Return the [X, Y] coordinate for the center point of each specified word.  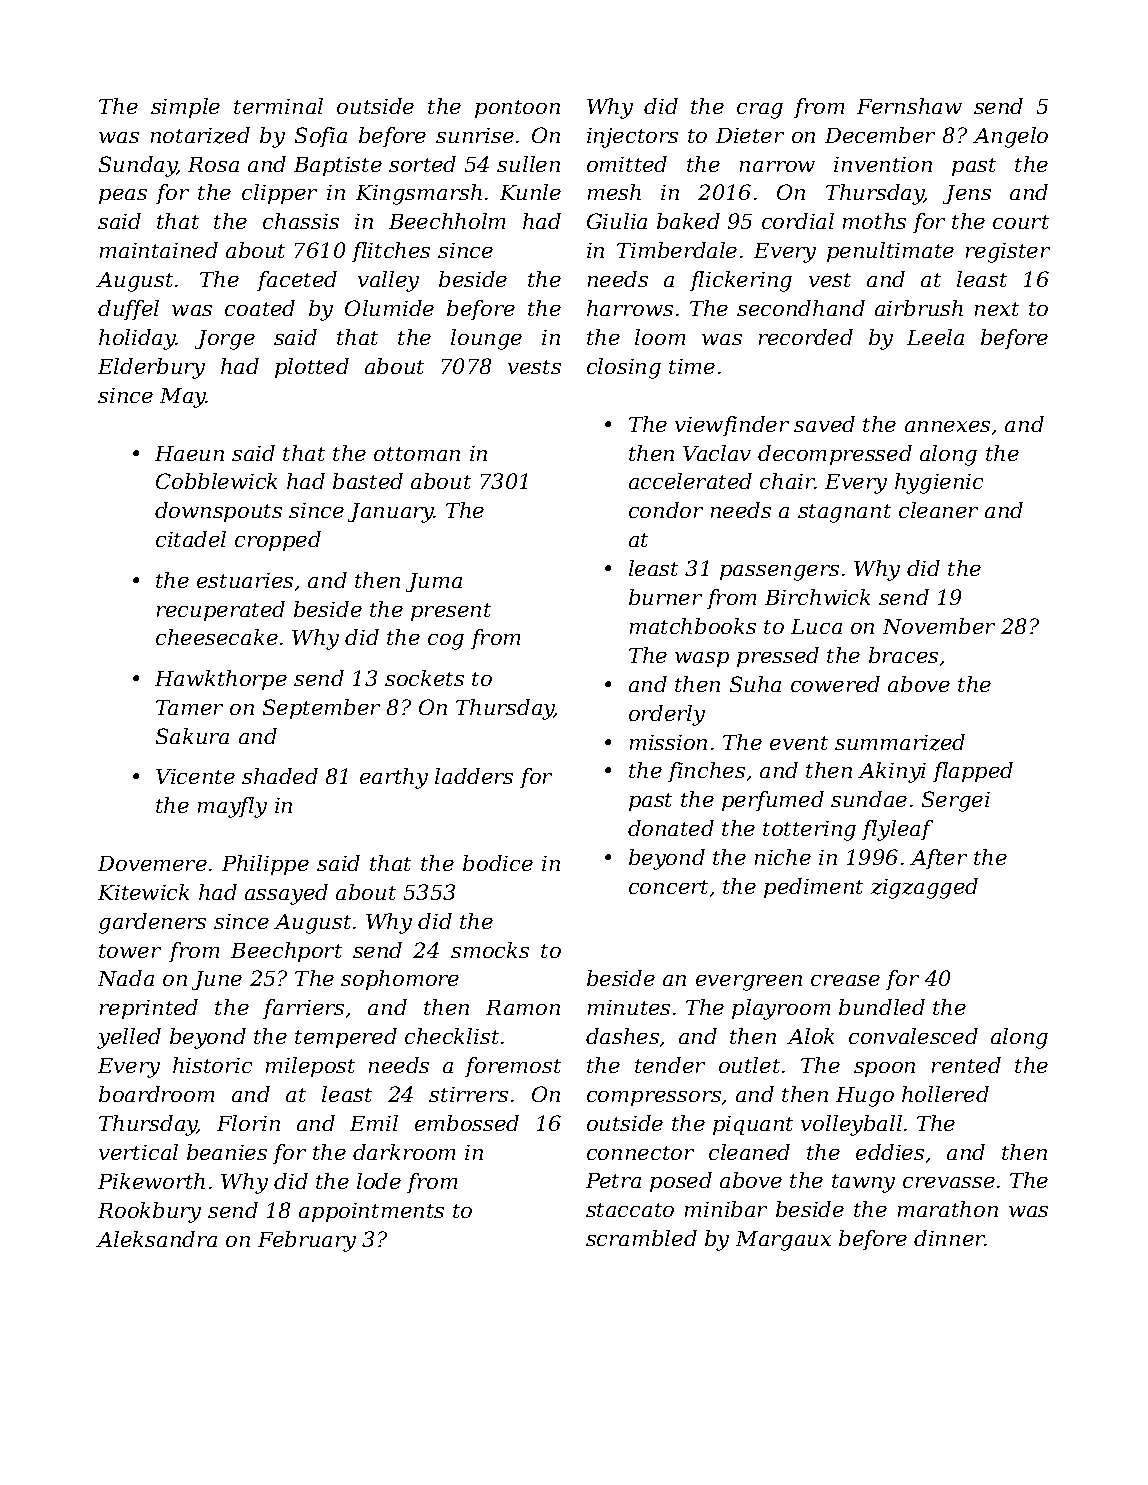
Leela [935, 337]
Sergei [956, 801]
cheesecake [217, 637]
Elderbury [151, 368]
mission [668, 742]
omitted [627, 164]
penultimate [890, 252]
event [799, 743]
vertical [138, 1152]
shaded [280, 776]
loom [660, 337]
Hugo [865, 1097]
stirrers [468, 1094]
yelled [129, 1038]
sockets [424, 678]
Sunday [138, 166]
